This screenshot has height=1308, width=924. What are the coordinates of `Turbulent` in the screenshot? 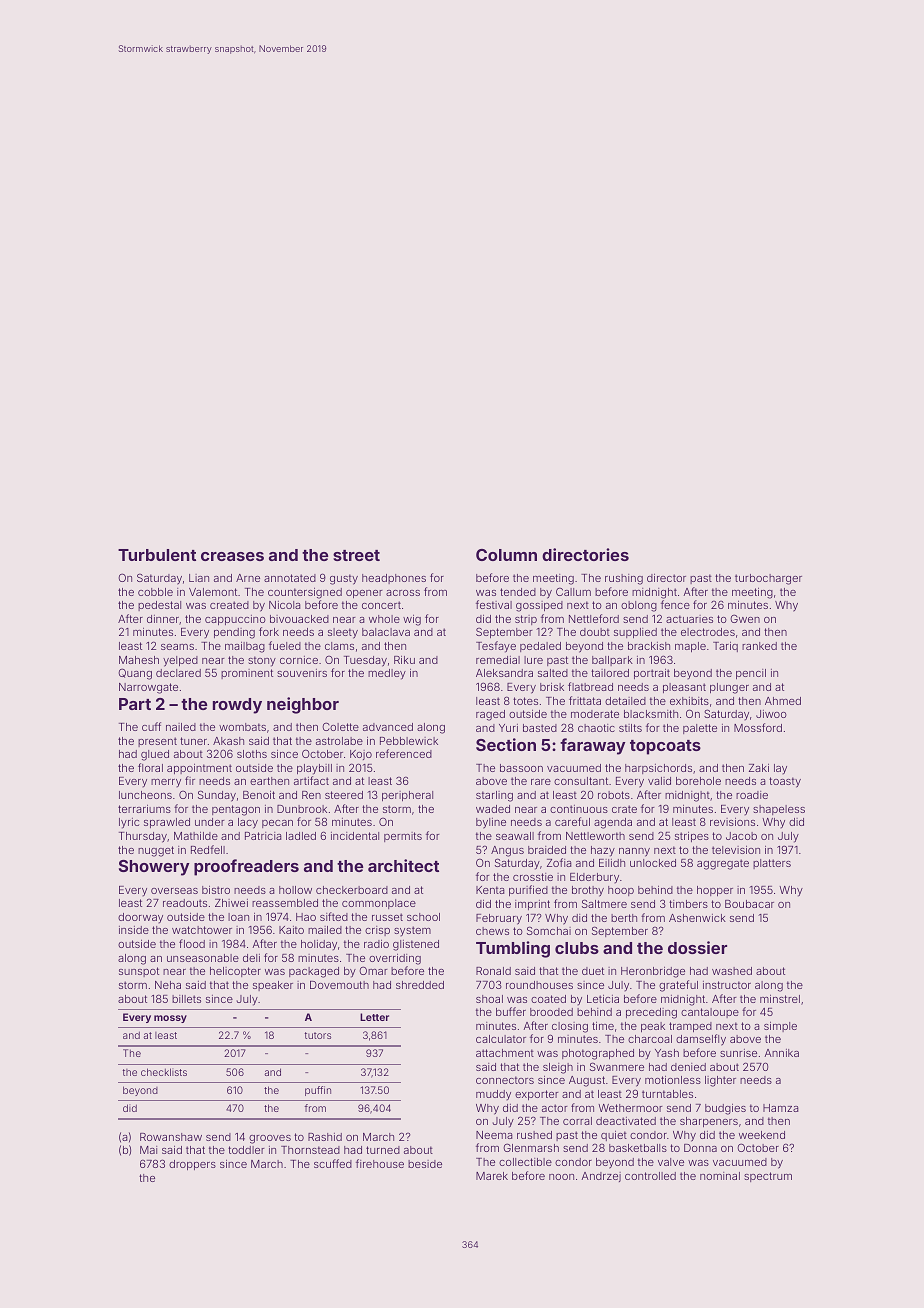 It's located at (157, 555).
